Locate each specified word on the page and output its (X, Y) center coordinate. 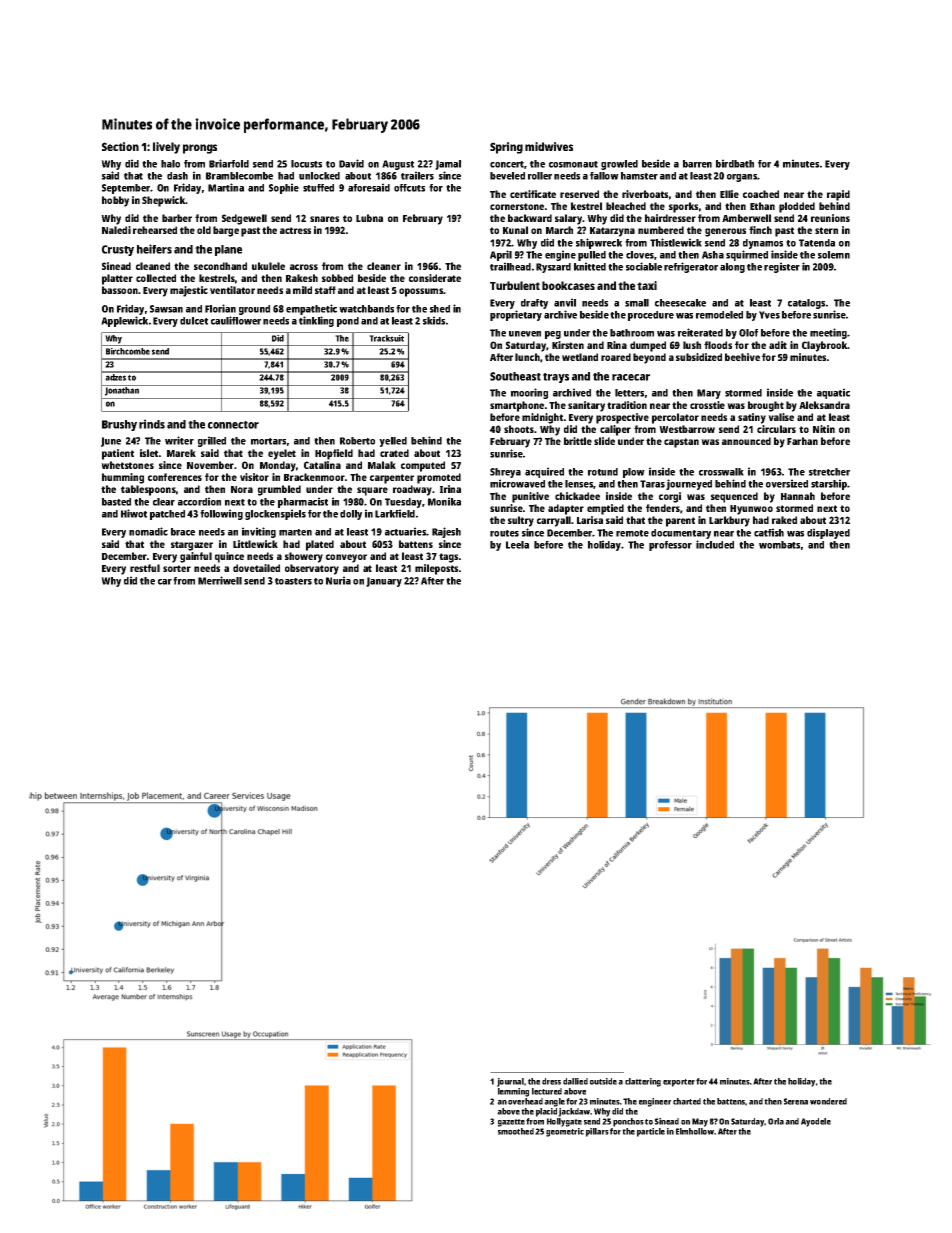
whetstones (127, 465)
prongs (200, 149)
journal (510, 1082)
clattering (643, 1082)
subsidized (699, 357)
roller (540, 176)
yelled (393, 442)
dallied (575, 1081)
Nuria (338, 580)
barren (697, 164)
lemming (513, 1092)
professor (670, 546)
